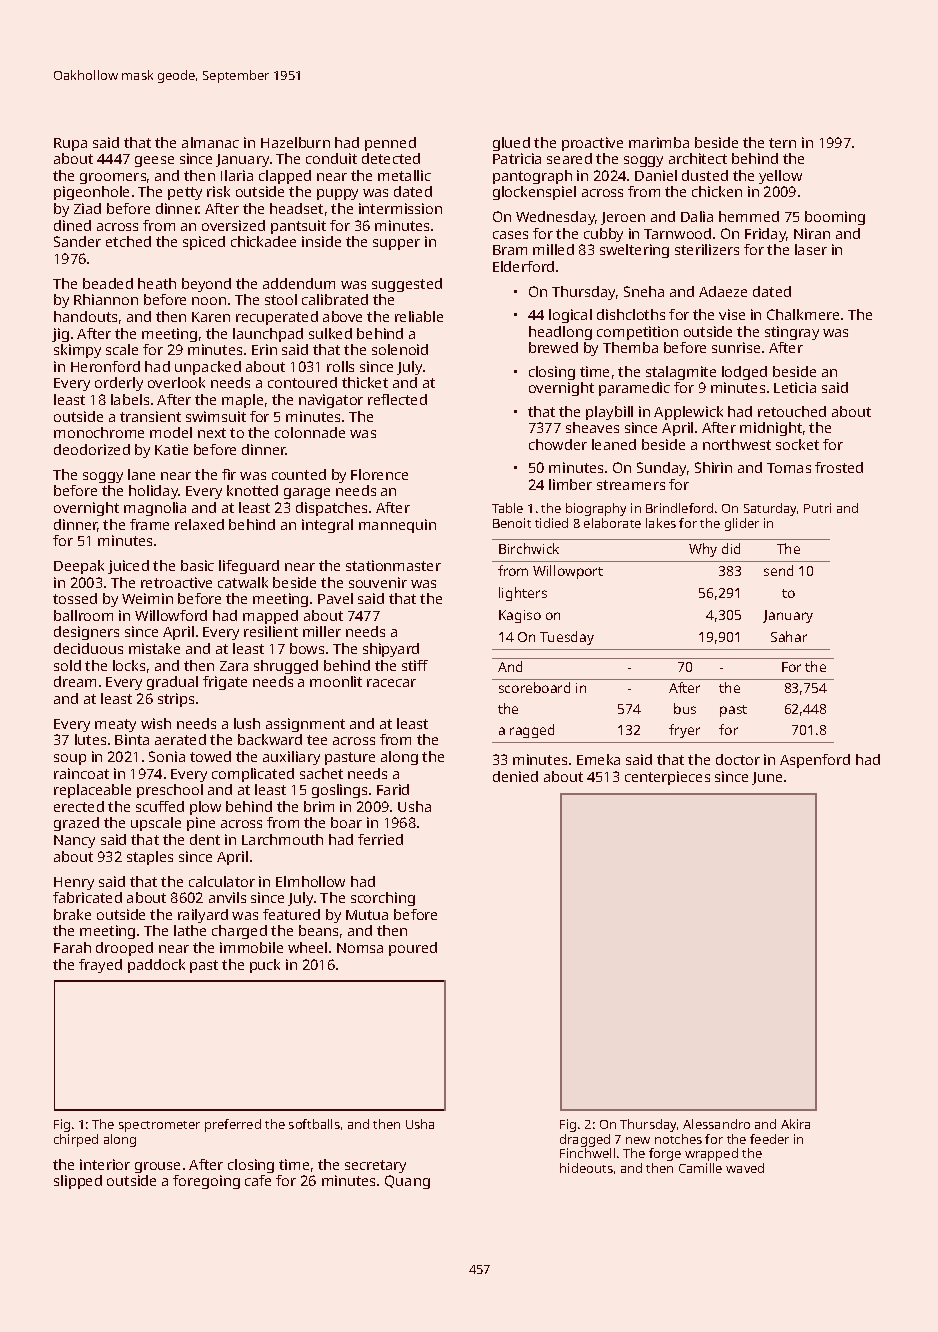  I want to click on ferried, so click(380, 839).
